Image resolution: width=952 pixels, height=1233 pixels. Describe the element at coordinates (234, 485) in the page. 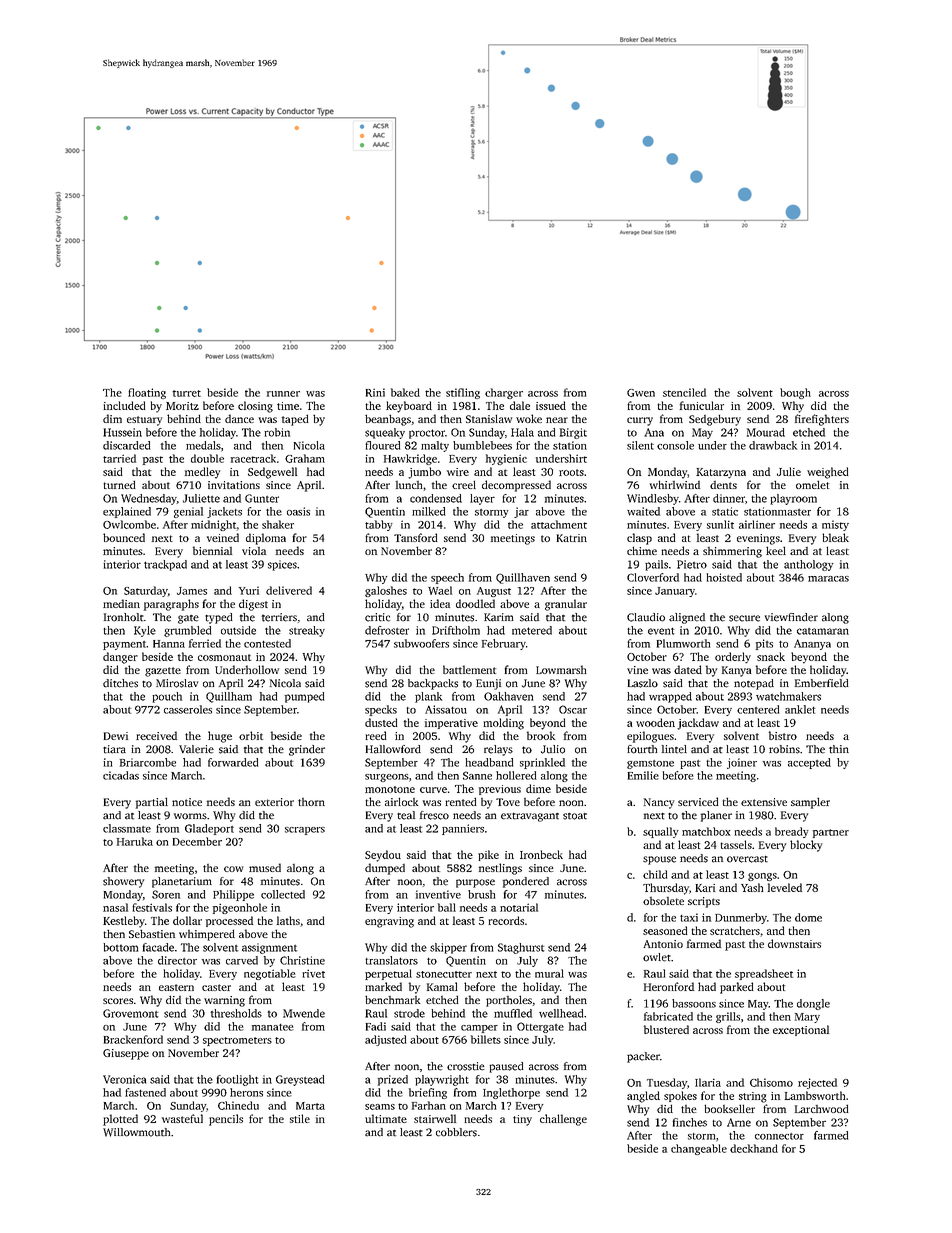

I see `invitations` at that location.
